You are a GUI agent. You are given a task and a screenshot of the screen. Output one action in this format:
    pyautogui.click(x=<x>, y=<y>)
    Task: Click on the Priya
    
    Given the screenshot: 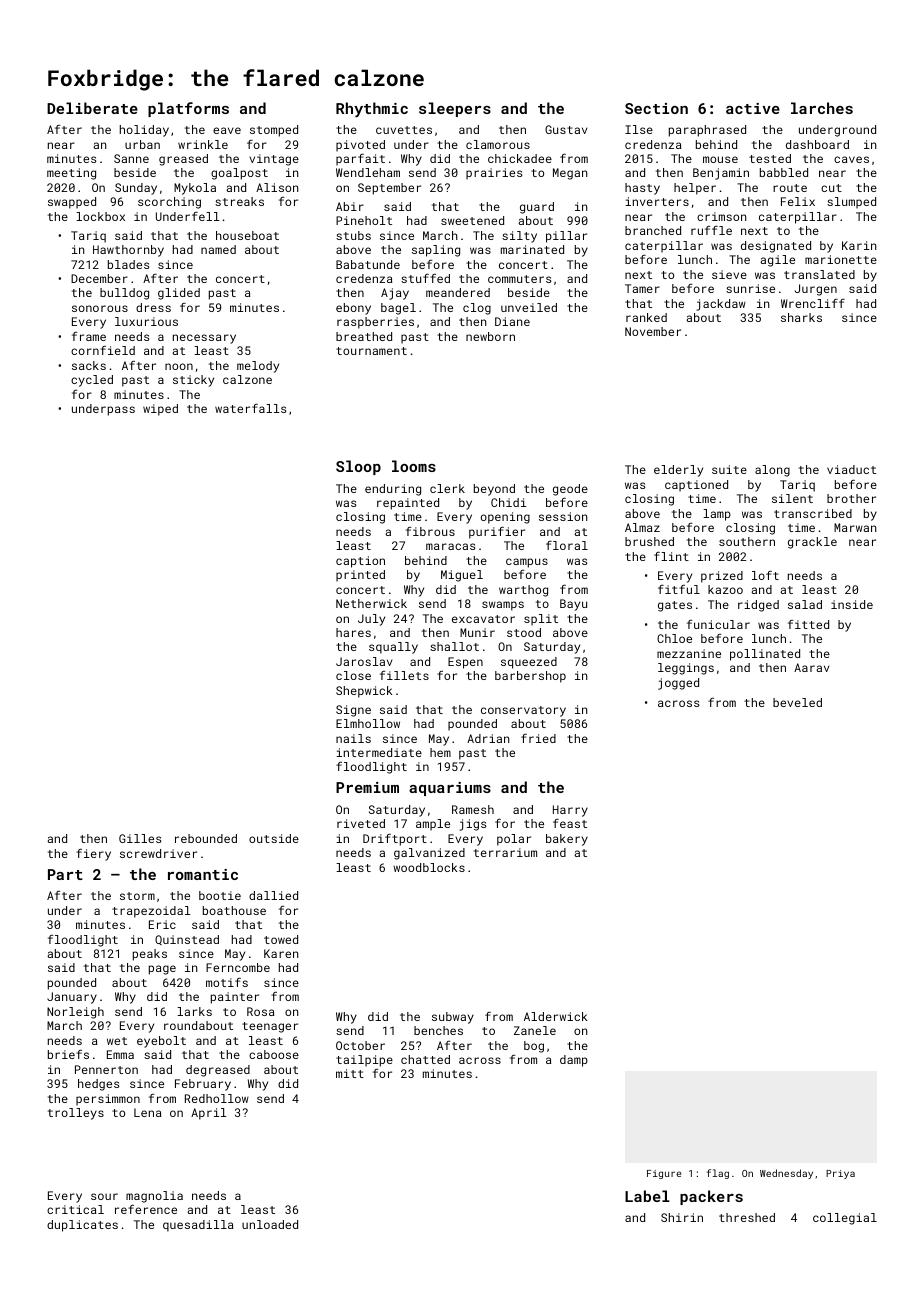 What is the action you would take?
    pyautogui.click(x=840, y=1174)
